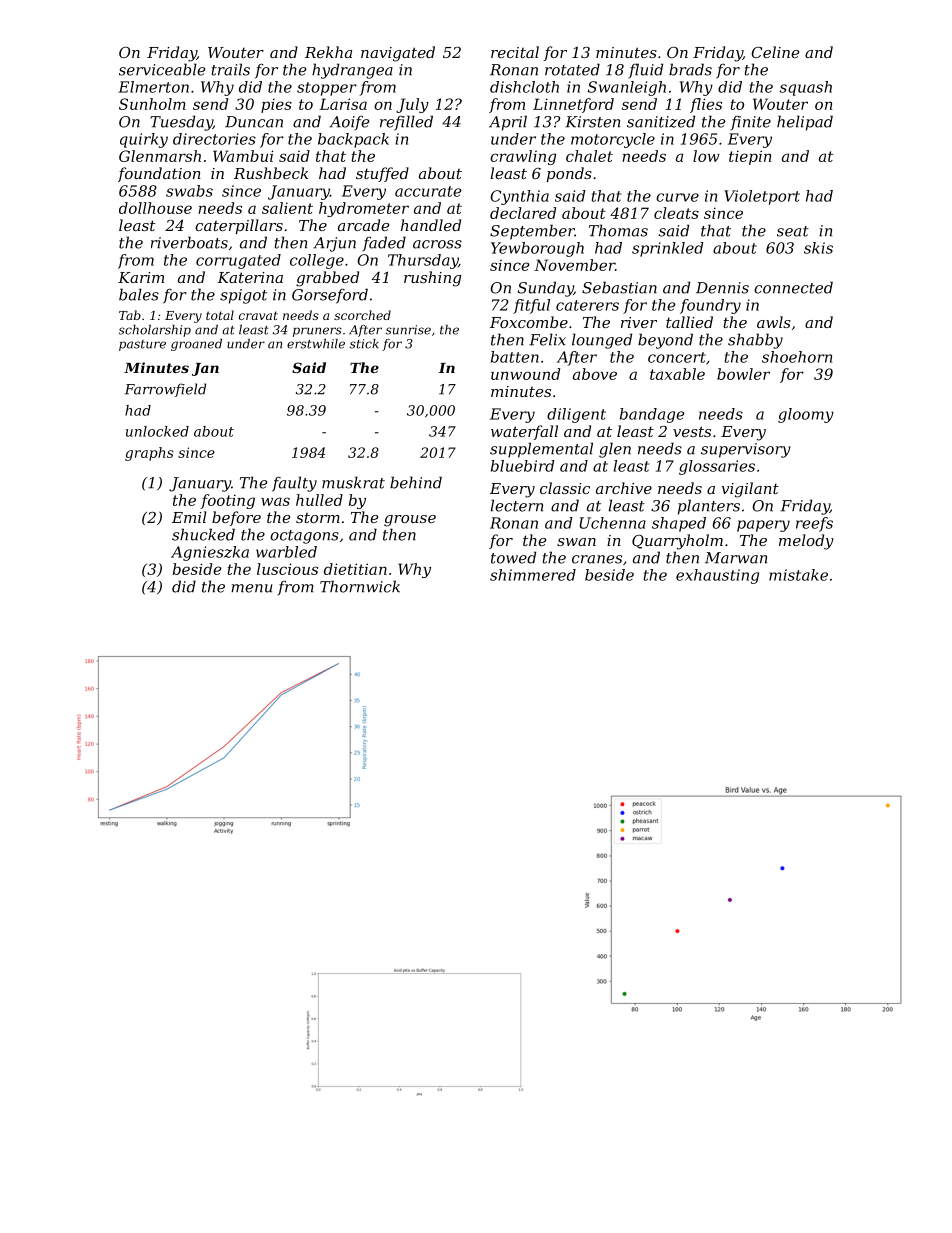 The height and width of the screenshot is (1233, 952). Describe the element at coordinates (251, 588) in the screenshot. I see `menu` at that location.
